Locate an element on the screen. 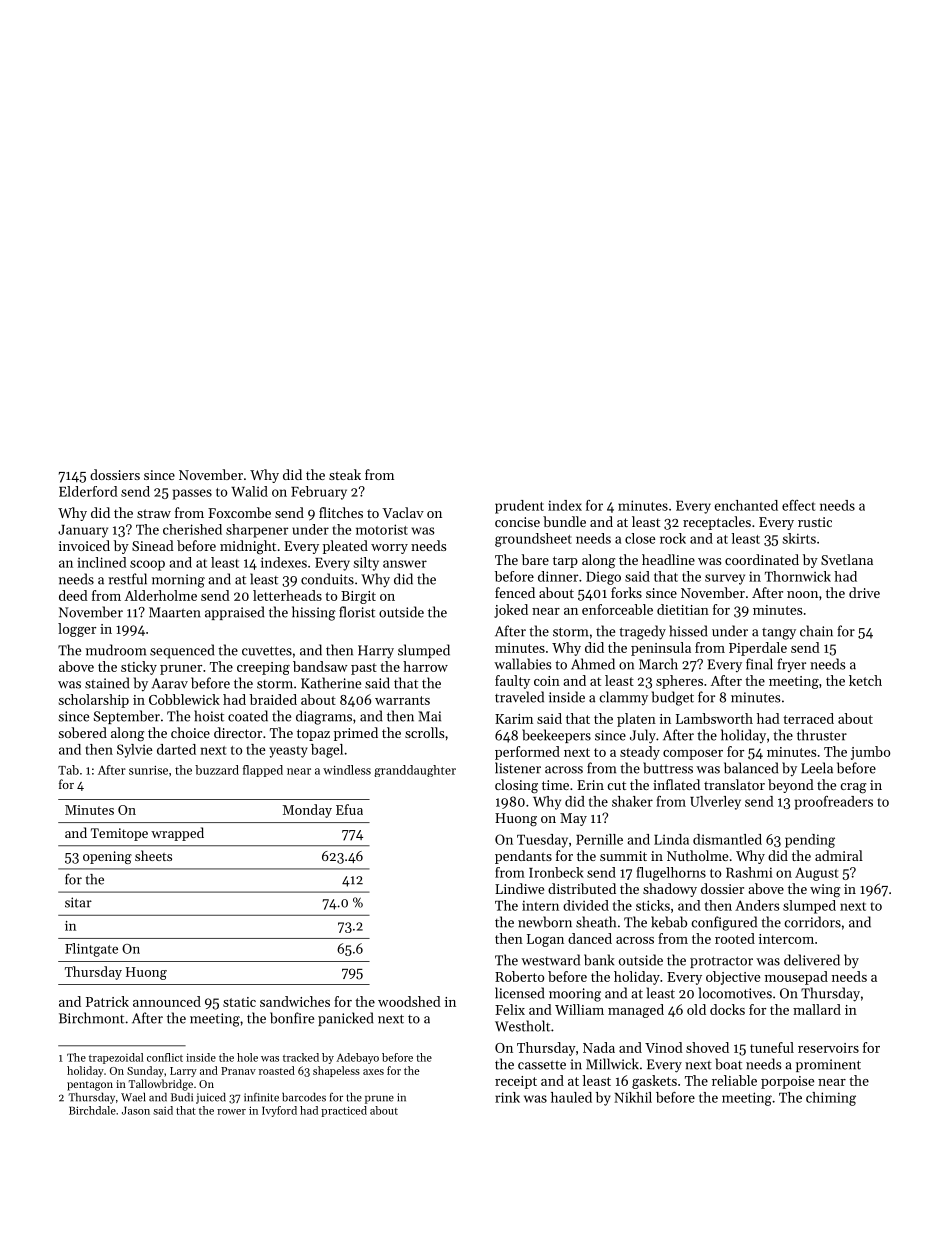 The image size is (952, 1233). sheets is located at coordinates (153, 855).
